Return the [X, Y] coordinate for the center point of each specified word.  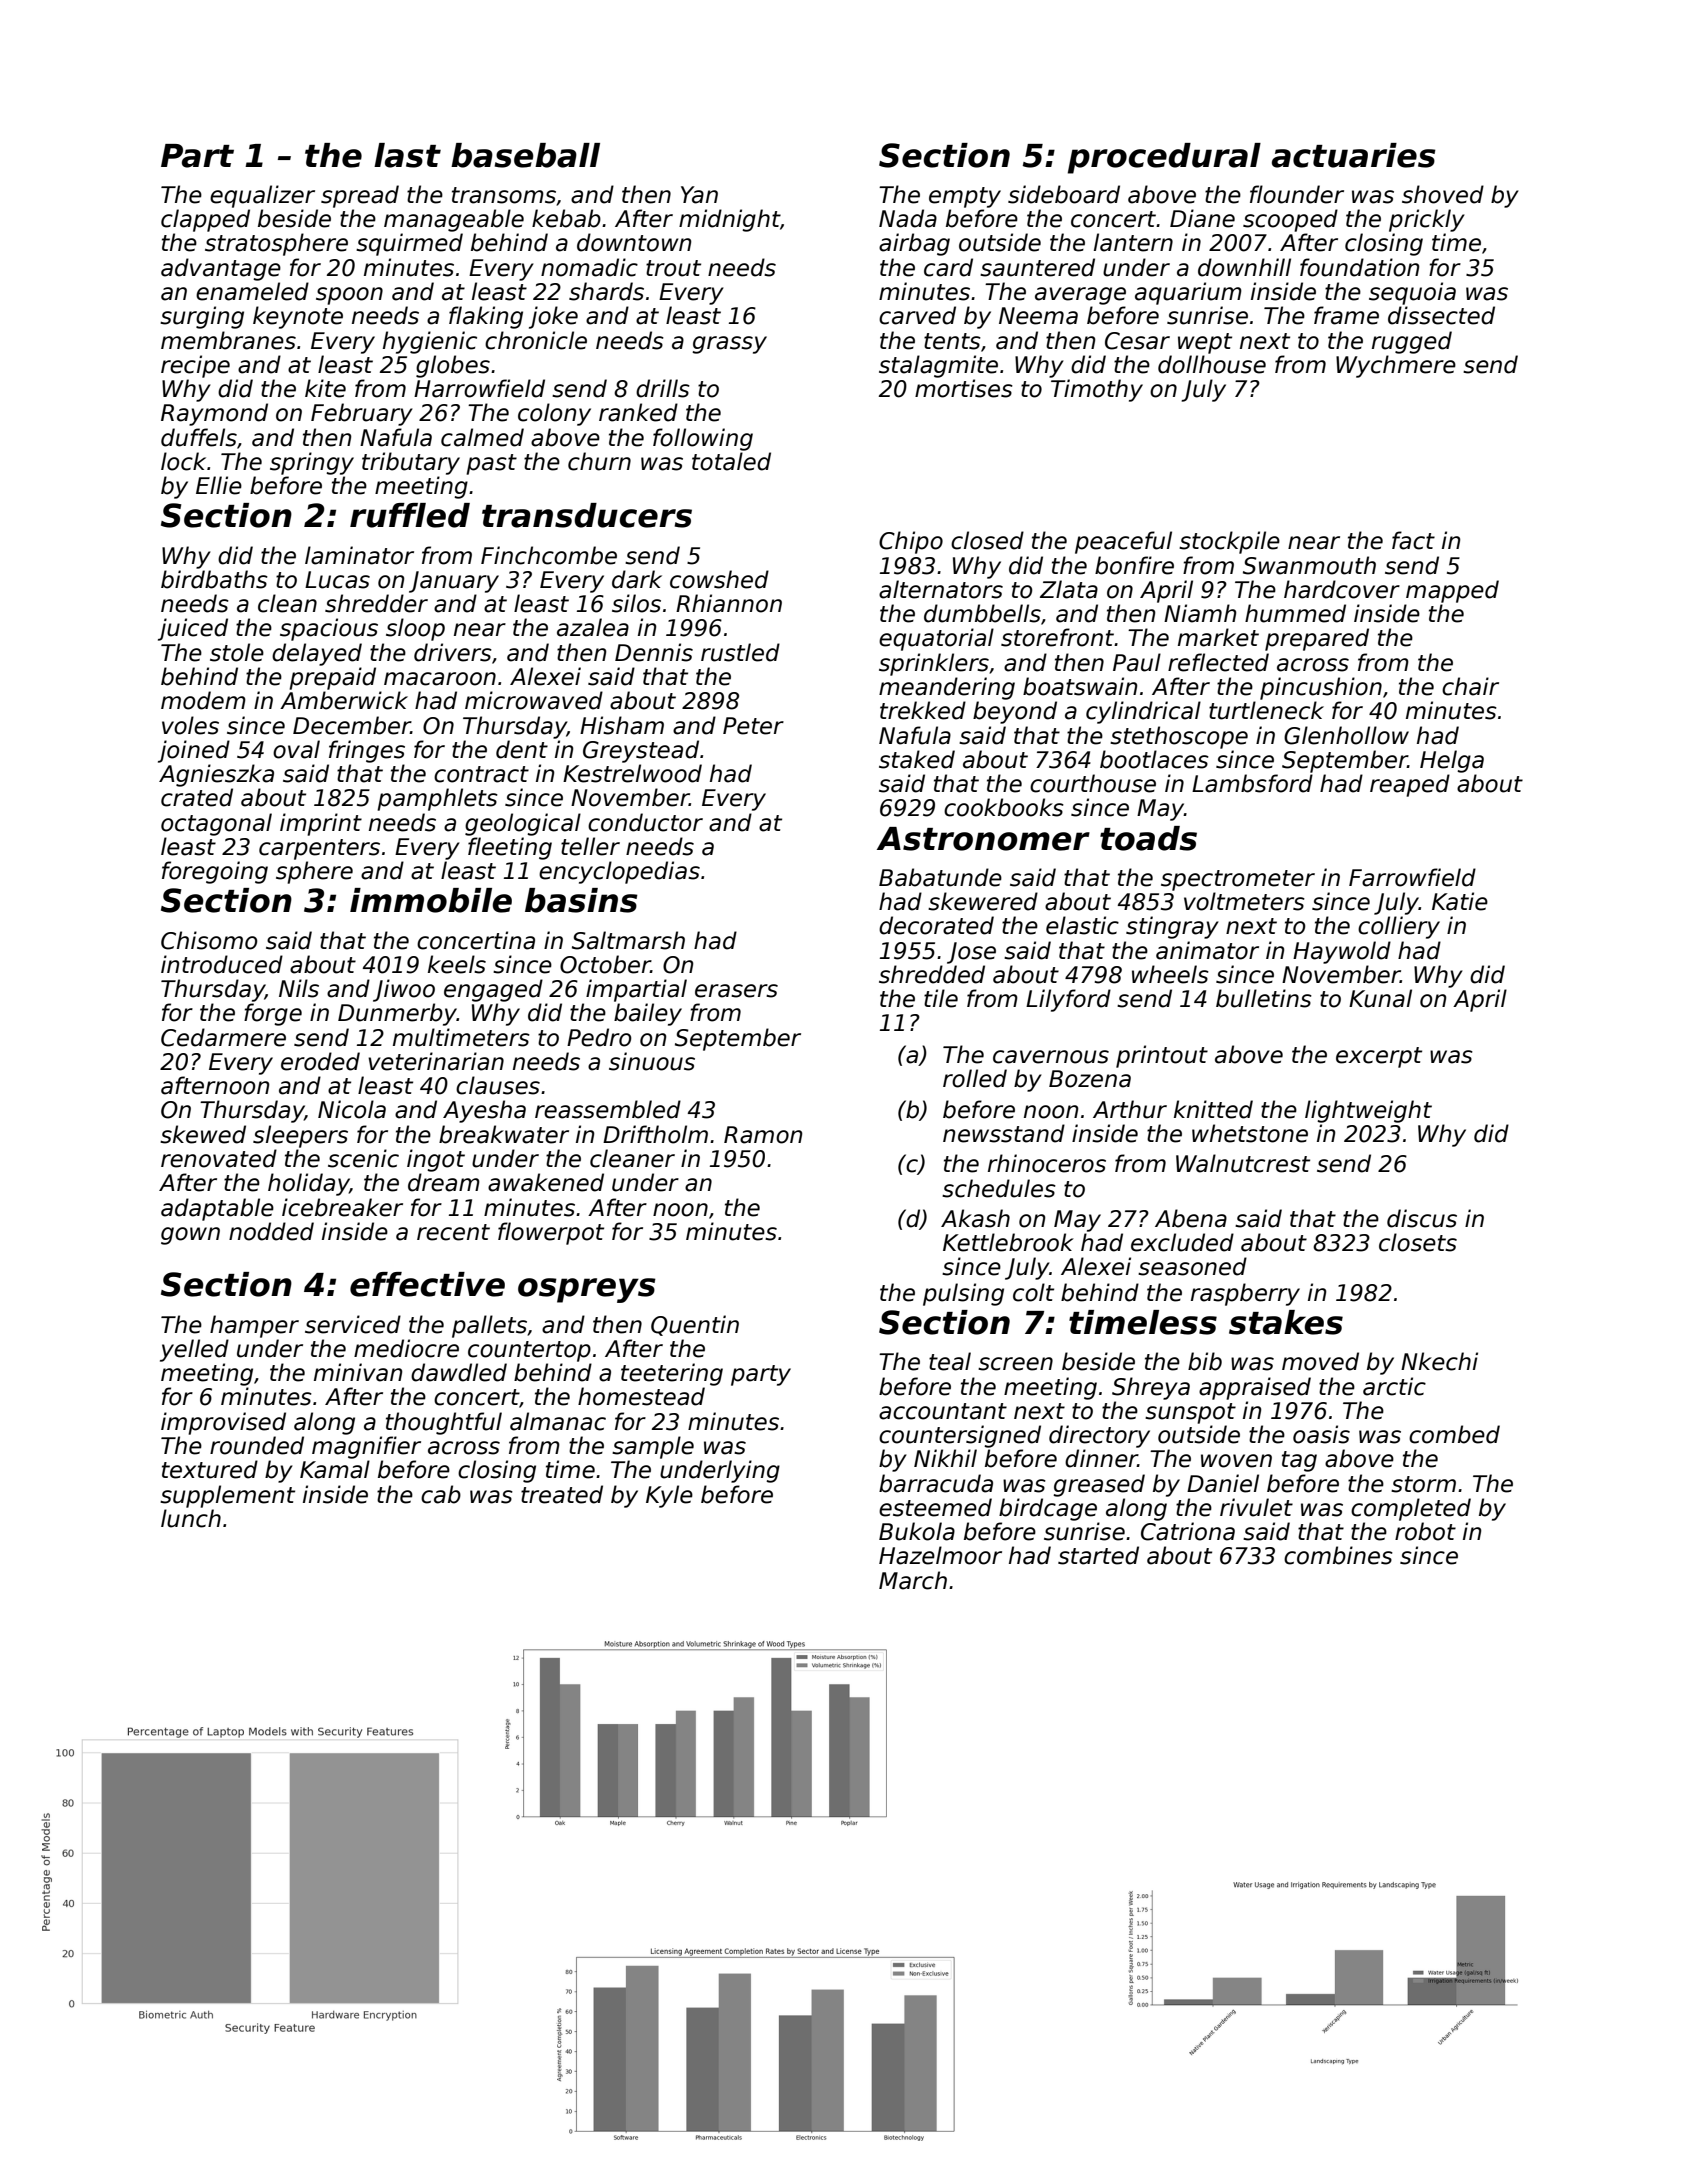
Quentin [695, 1325]
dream [444, 1182]
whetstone [1250, 1133]
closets [1418, 1242]
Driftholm [655, 1134]
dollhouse [1212, 364]
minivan [358, 1372]
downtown [634, 242]
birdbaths [214, 579]
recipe [195, 366]
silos [636, 603]
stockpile [1229, 542]
